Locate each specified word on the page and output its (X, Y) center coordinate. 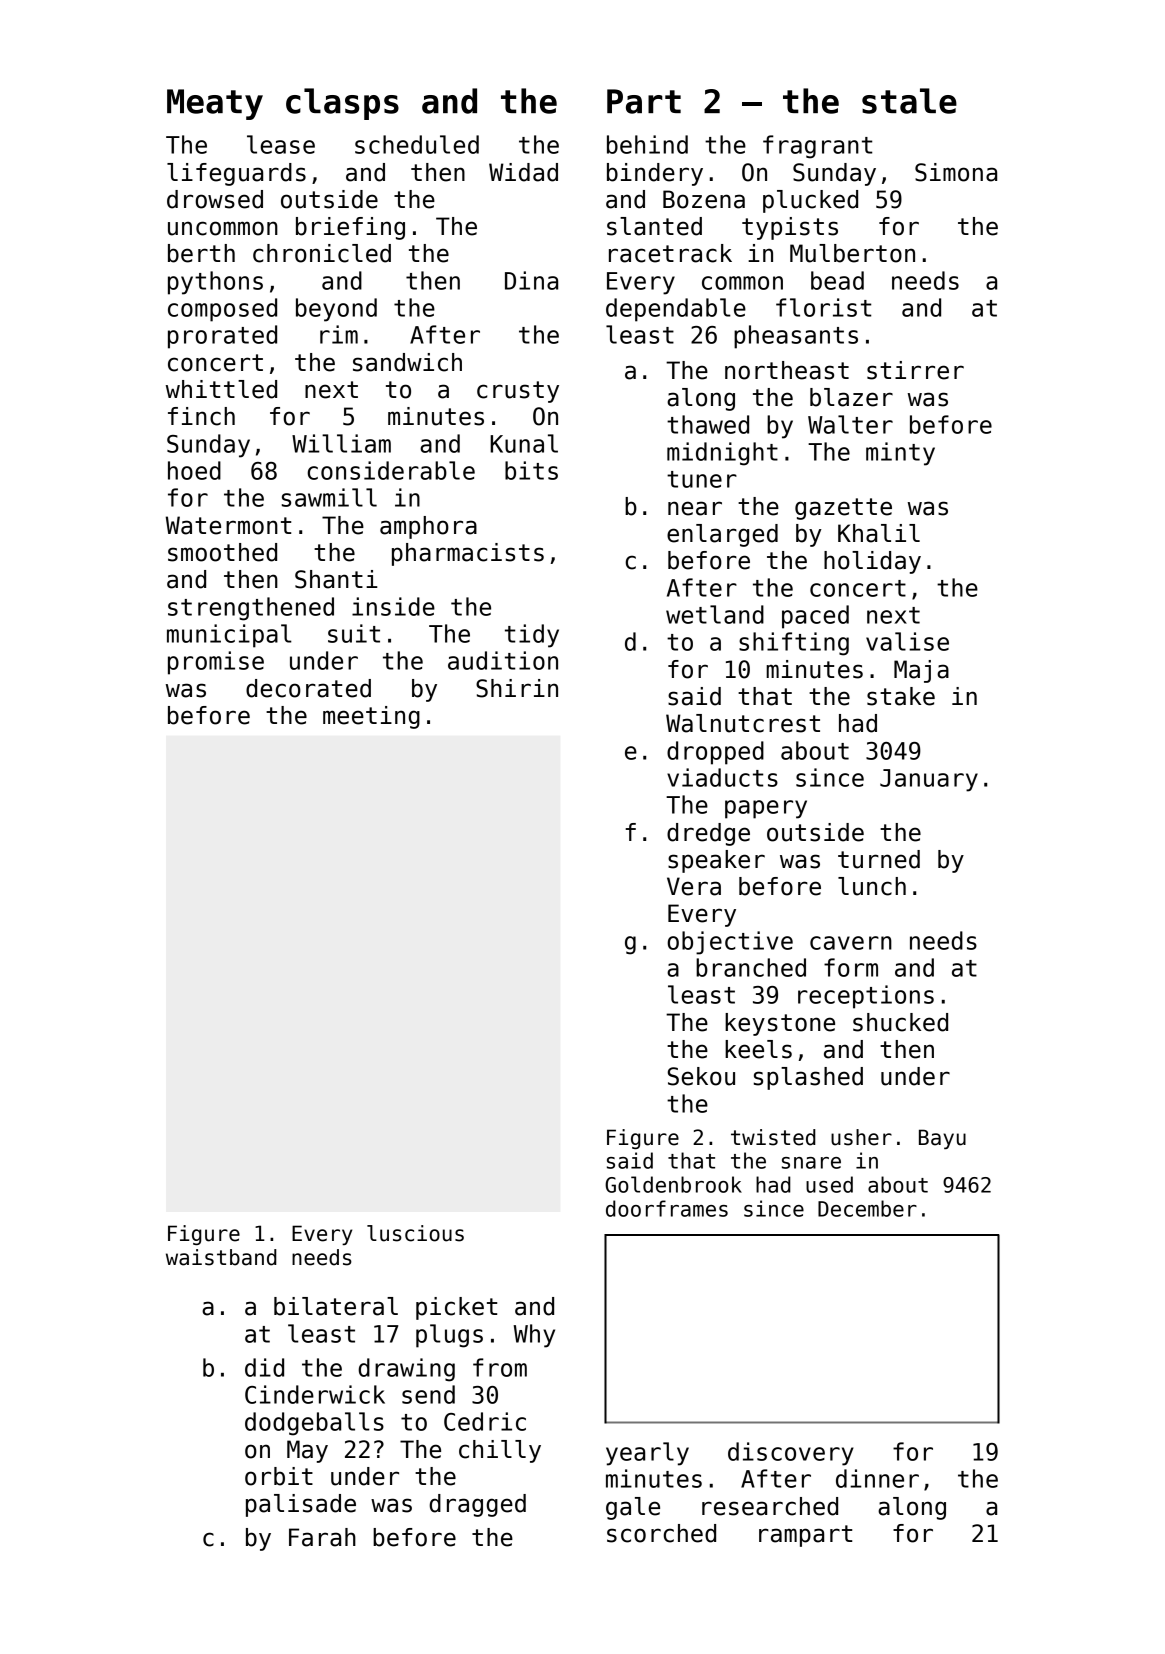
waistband (221, 1257)
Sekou (701, 1076)
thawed (708, 424)
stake (901, 696)
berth (201, 253)
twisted (773, 1137)
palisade (301, 1505)
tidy (532, 636)
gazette (843, 509)
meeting (371, 717)
